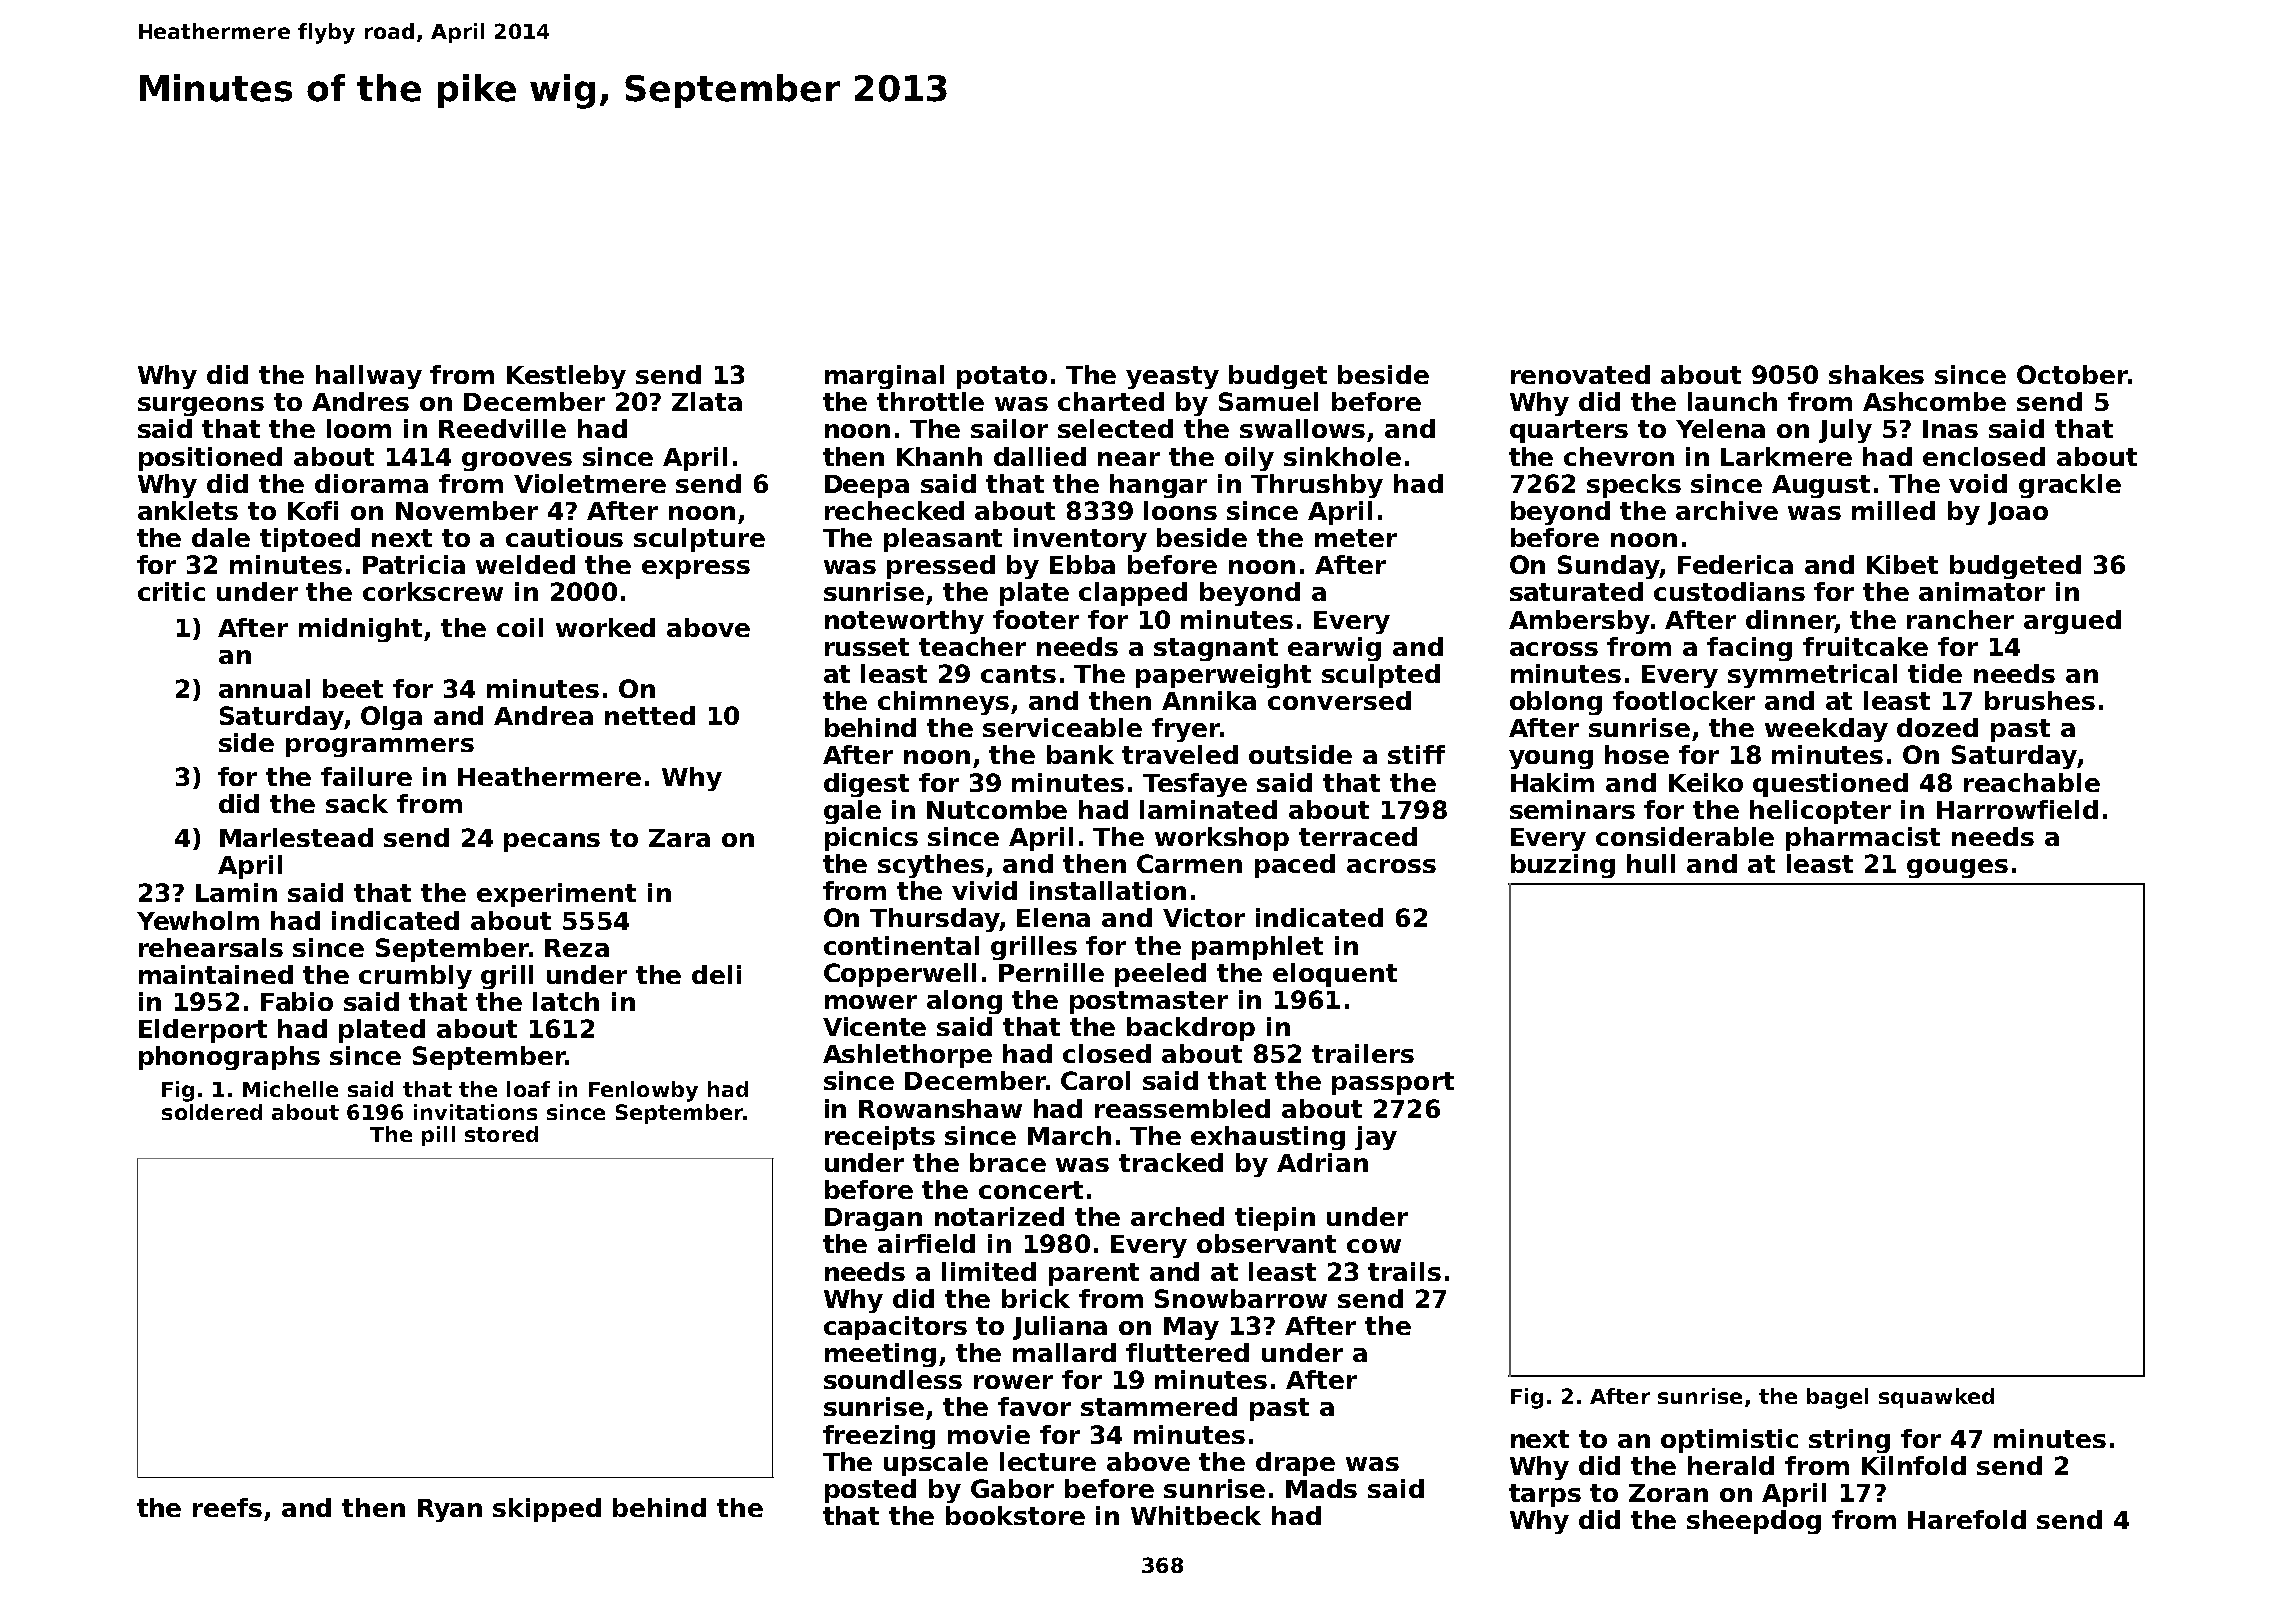  Describe the element at coordinates (264, 688) in the document. I see `annual` at that location.
